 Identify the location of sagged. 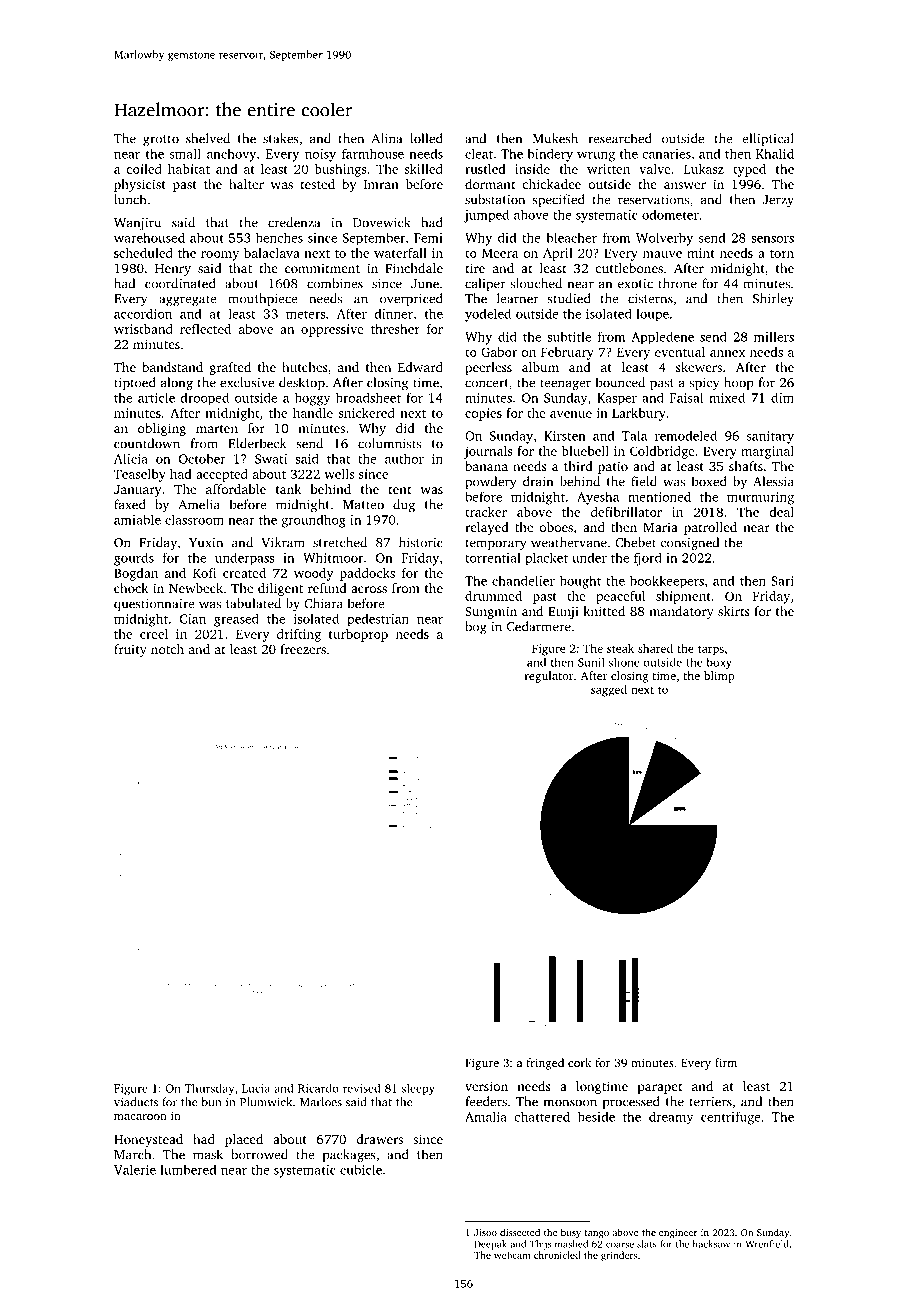
(609, 691).
